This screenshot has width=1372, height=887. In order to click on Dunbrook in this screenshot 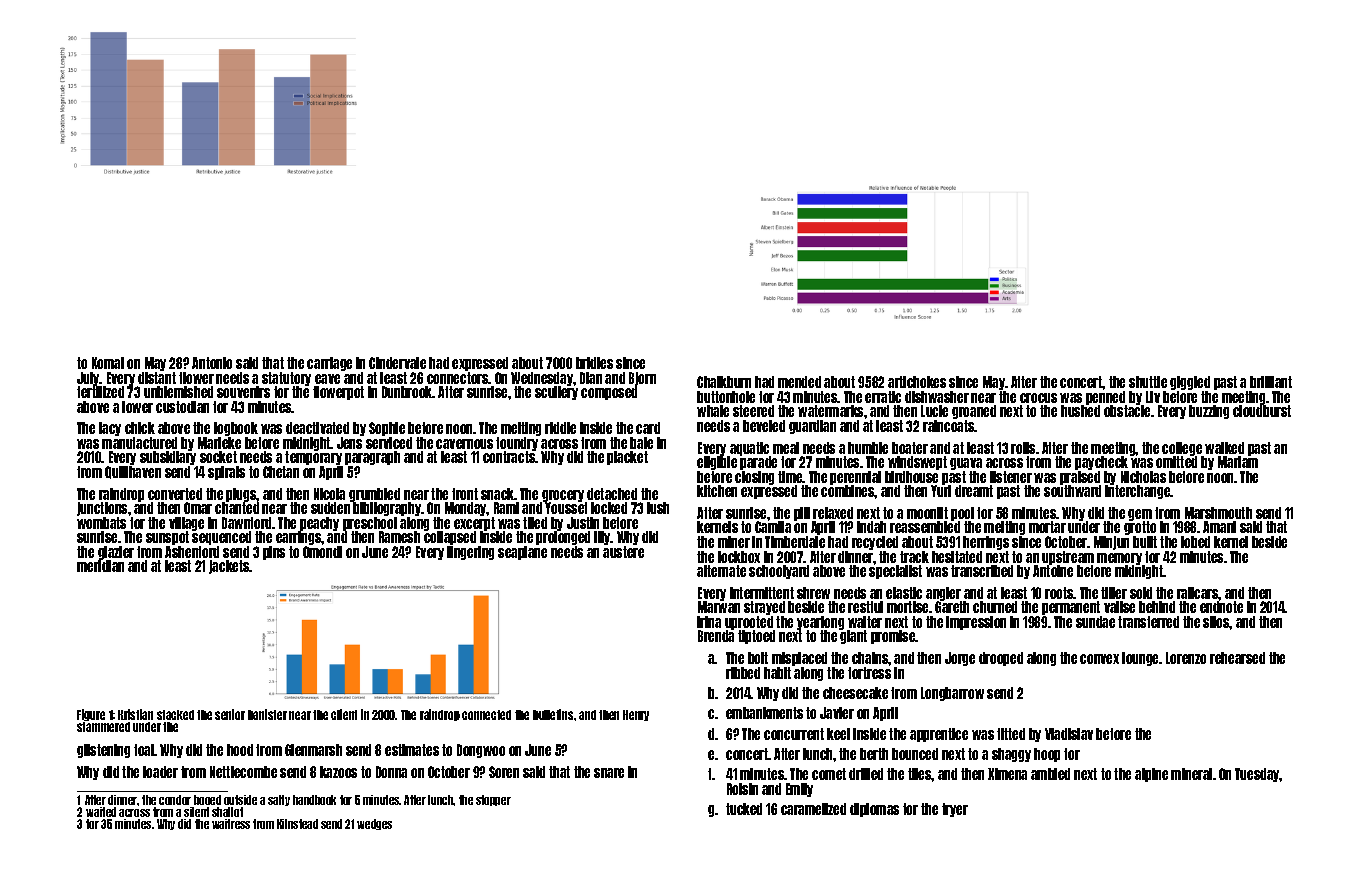, I will do `click(407, 392)`.
